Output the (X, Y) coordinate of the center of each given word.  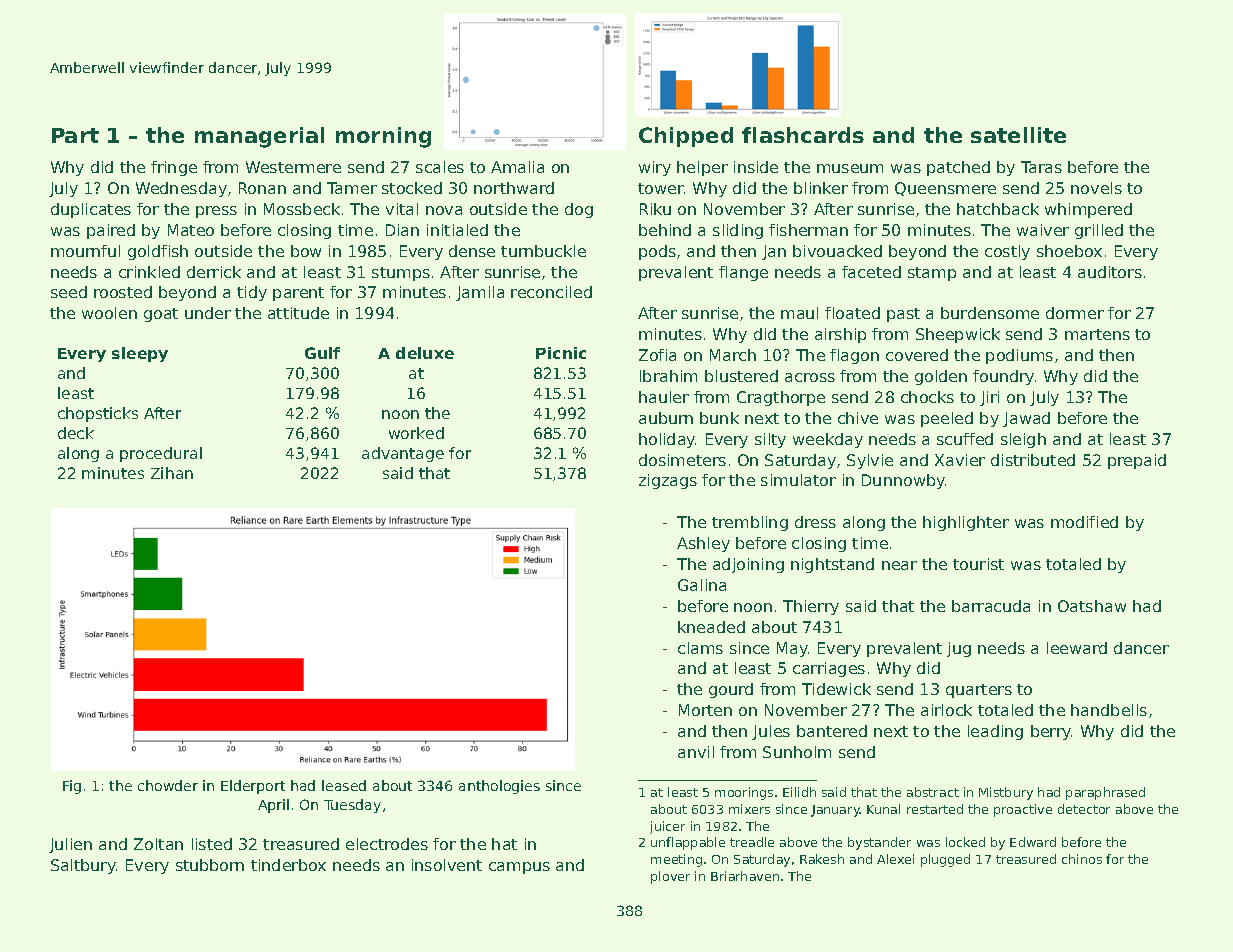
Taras (1041, 167)
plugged (945, 860)
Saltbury (83, 866)
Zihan (172, 473)
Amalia (517, 167)
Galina (702, 585)
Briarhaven (745, 876)
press (216, 212)
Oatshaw (1092, 606)
